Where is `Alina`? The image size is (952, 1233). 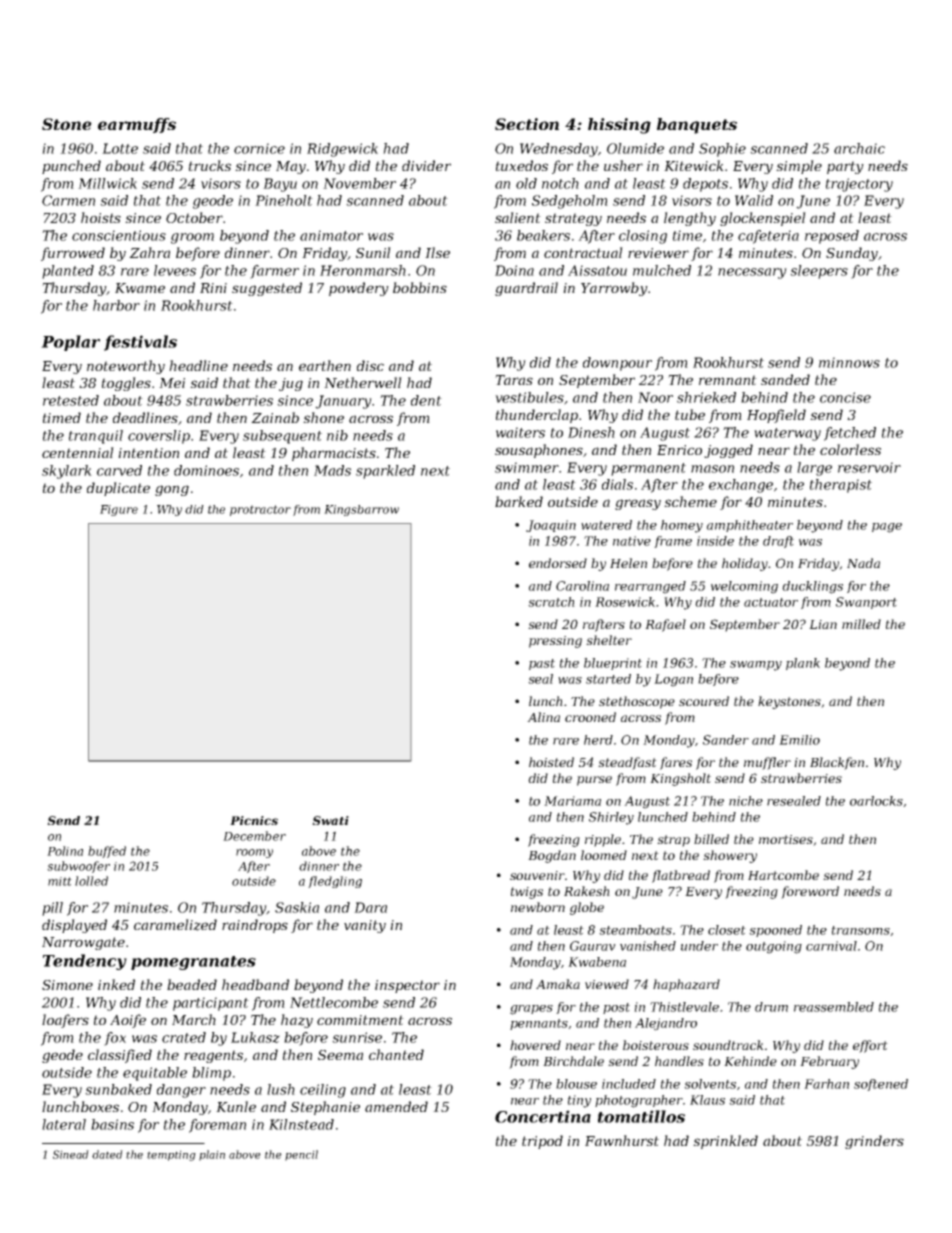
Alina is located at coordinates (543, 717).
